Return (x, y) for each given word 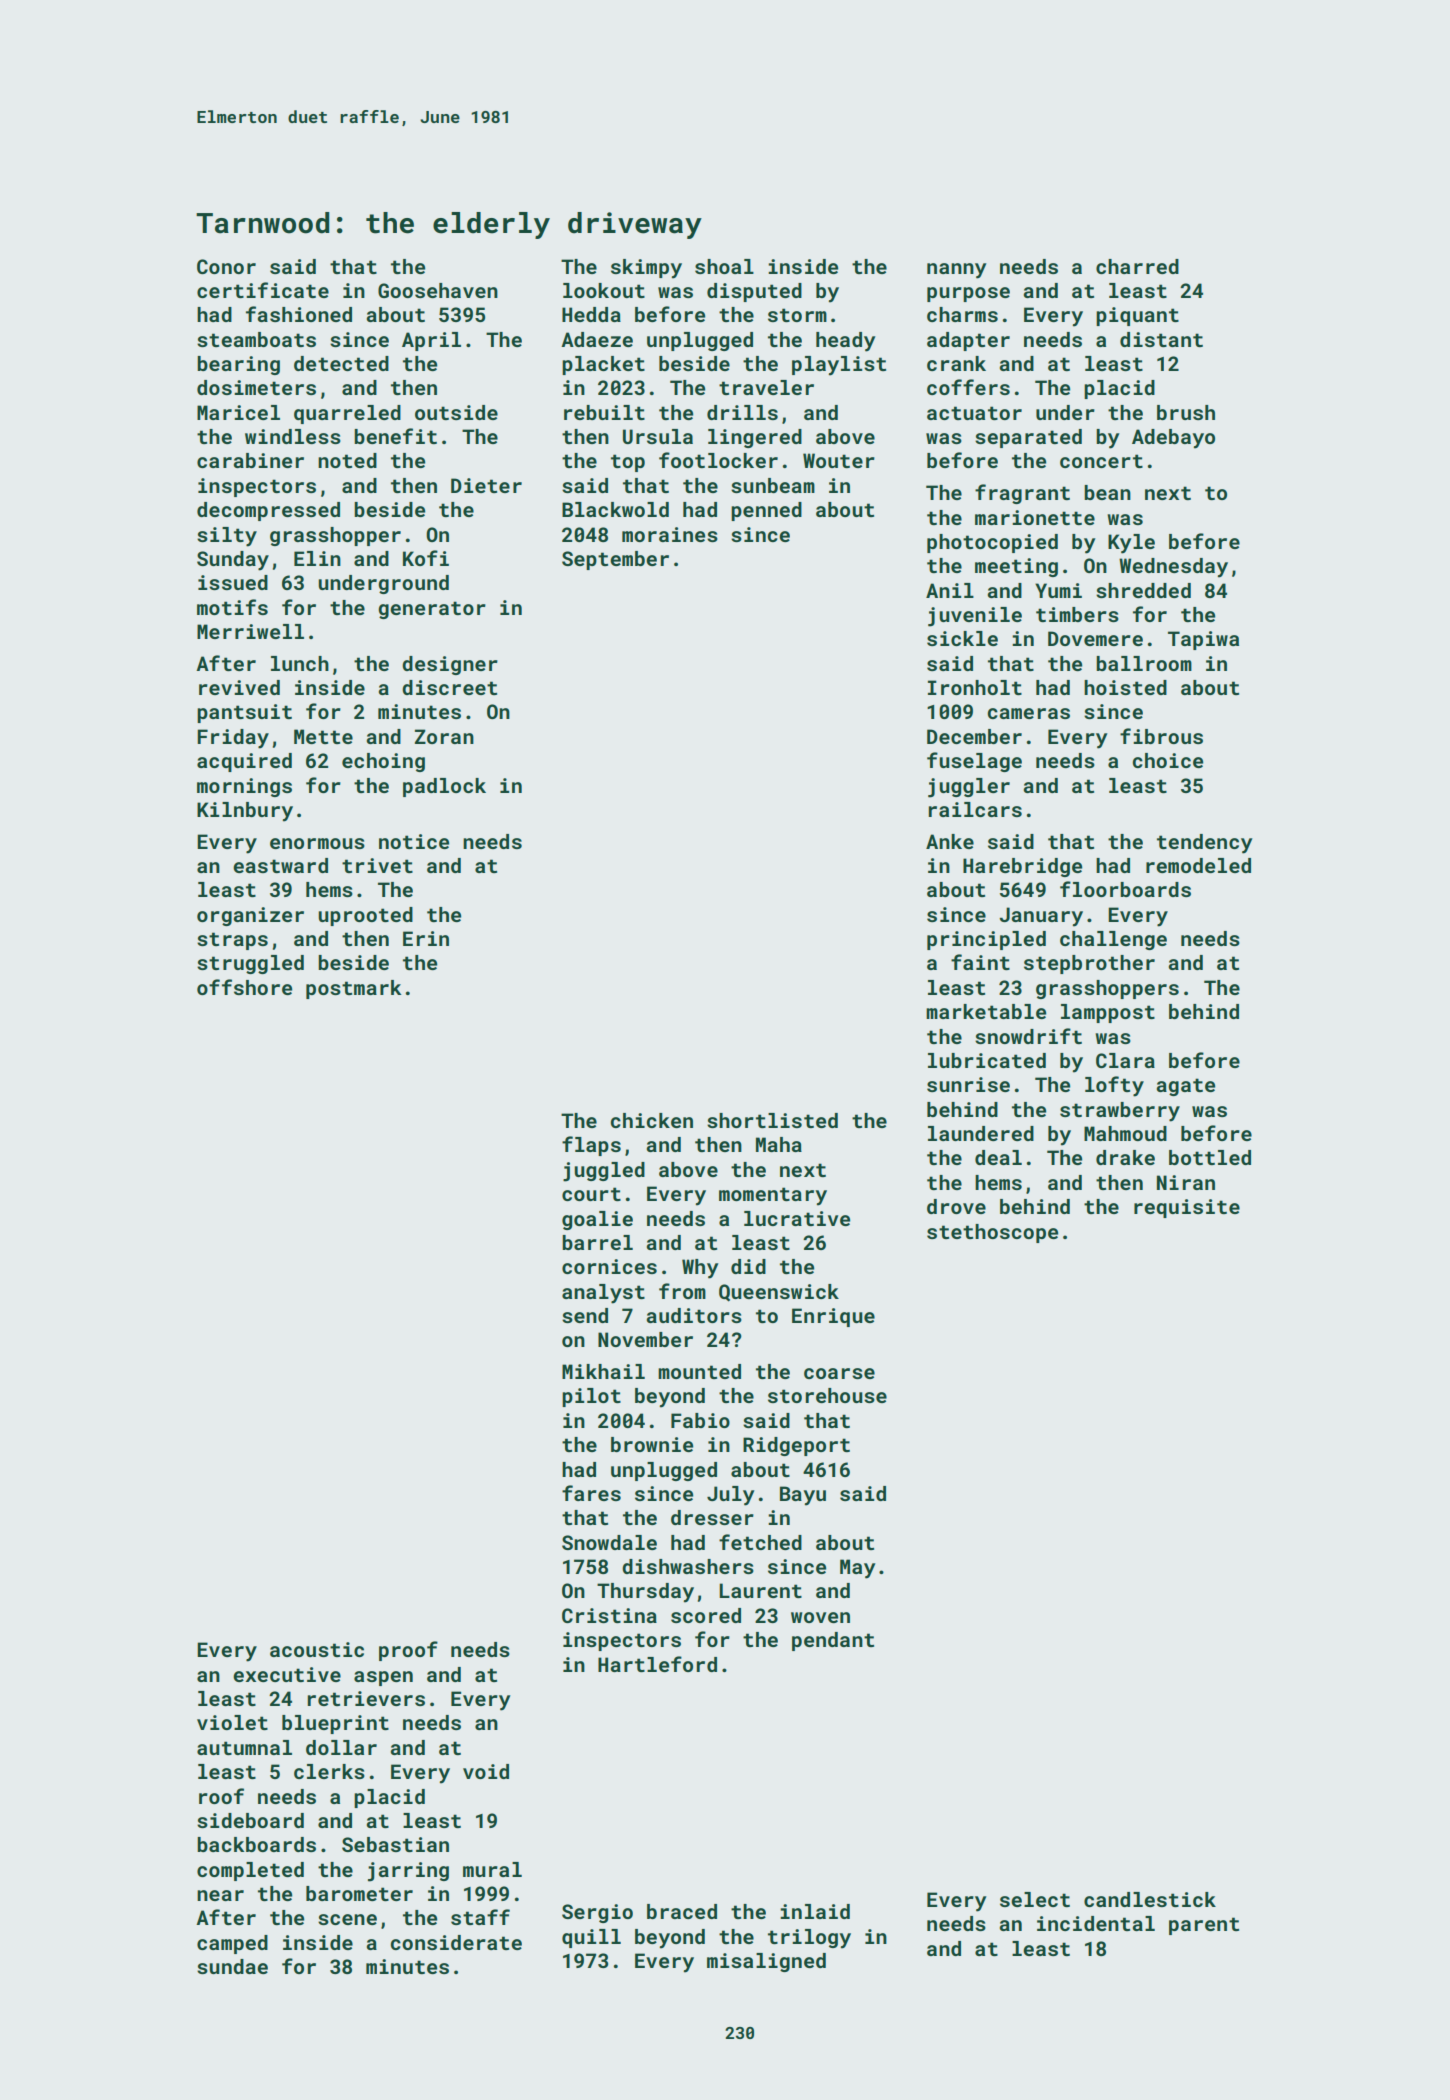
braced (682, 1911)
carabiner (250, 460)
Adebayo (1173, 439)
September (615, 560)
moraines (670, 534)
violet (232, 1722)
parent (1204, 1926)
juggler (969, 788)
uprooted (365, 916)
